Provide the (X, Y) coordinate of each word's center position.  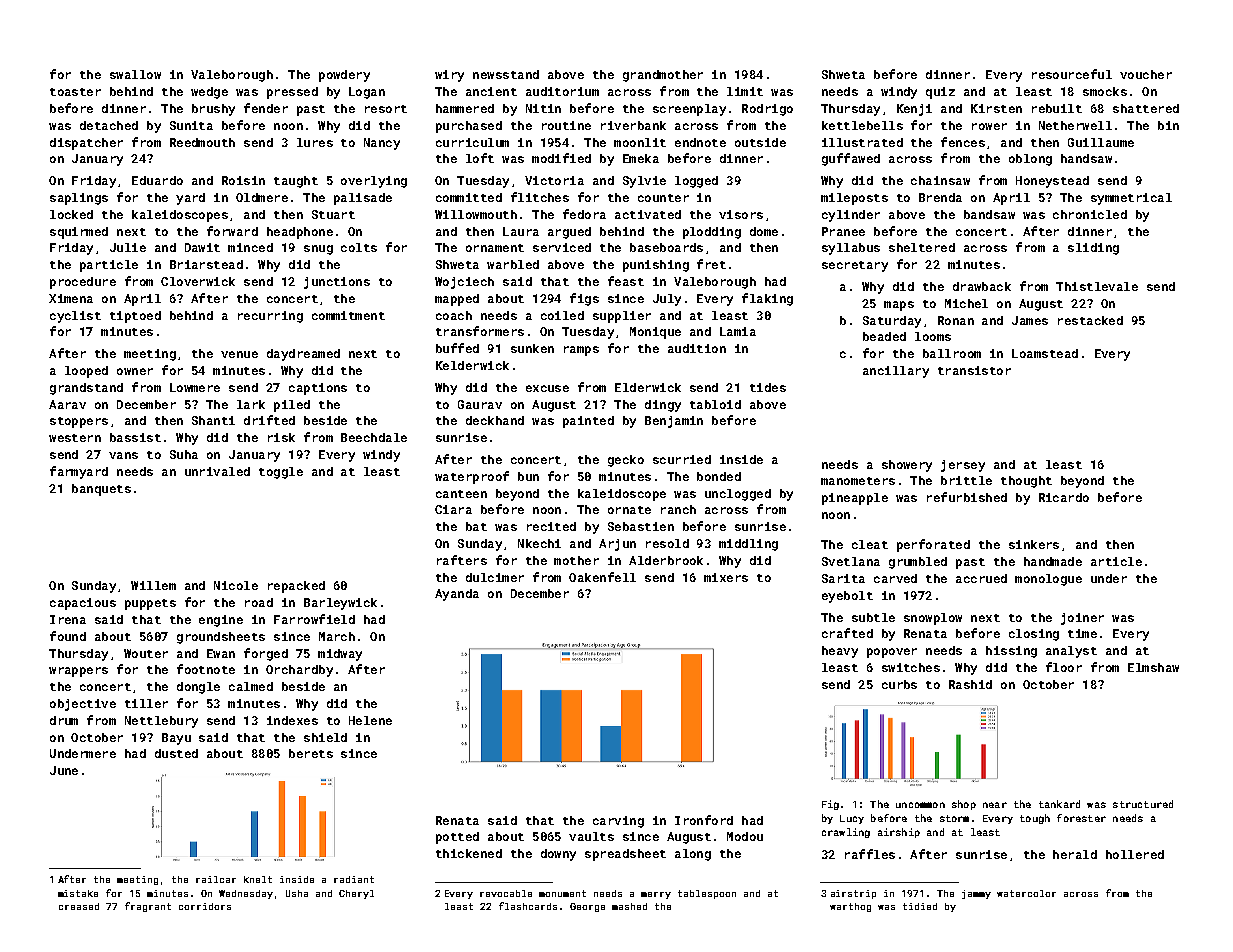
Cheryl (356, 894)
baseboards (666, 247)
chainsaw (940, 180)
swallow (135, 74)
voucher (1146, 74)
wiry (449, 76)
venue (239, 354)
